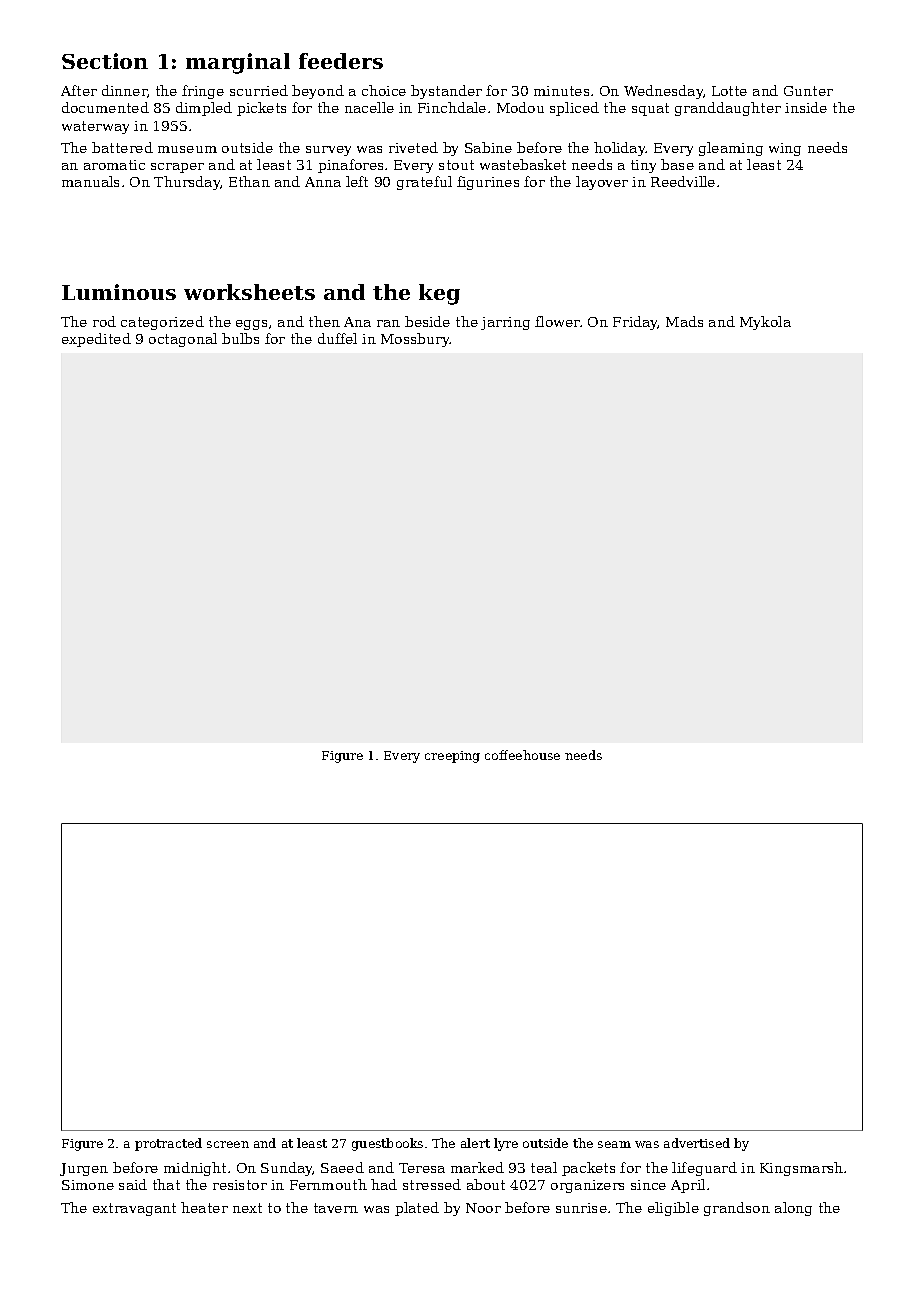 The image size is (924, 1308). What do you see at coordinates (95, 127) in the screenshot?
I see `waterway` at bounding box center [95, 127].
